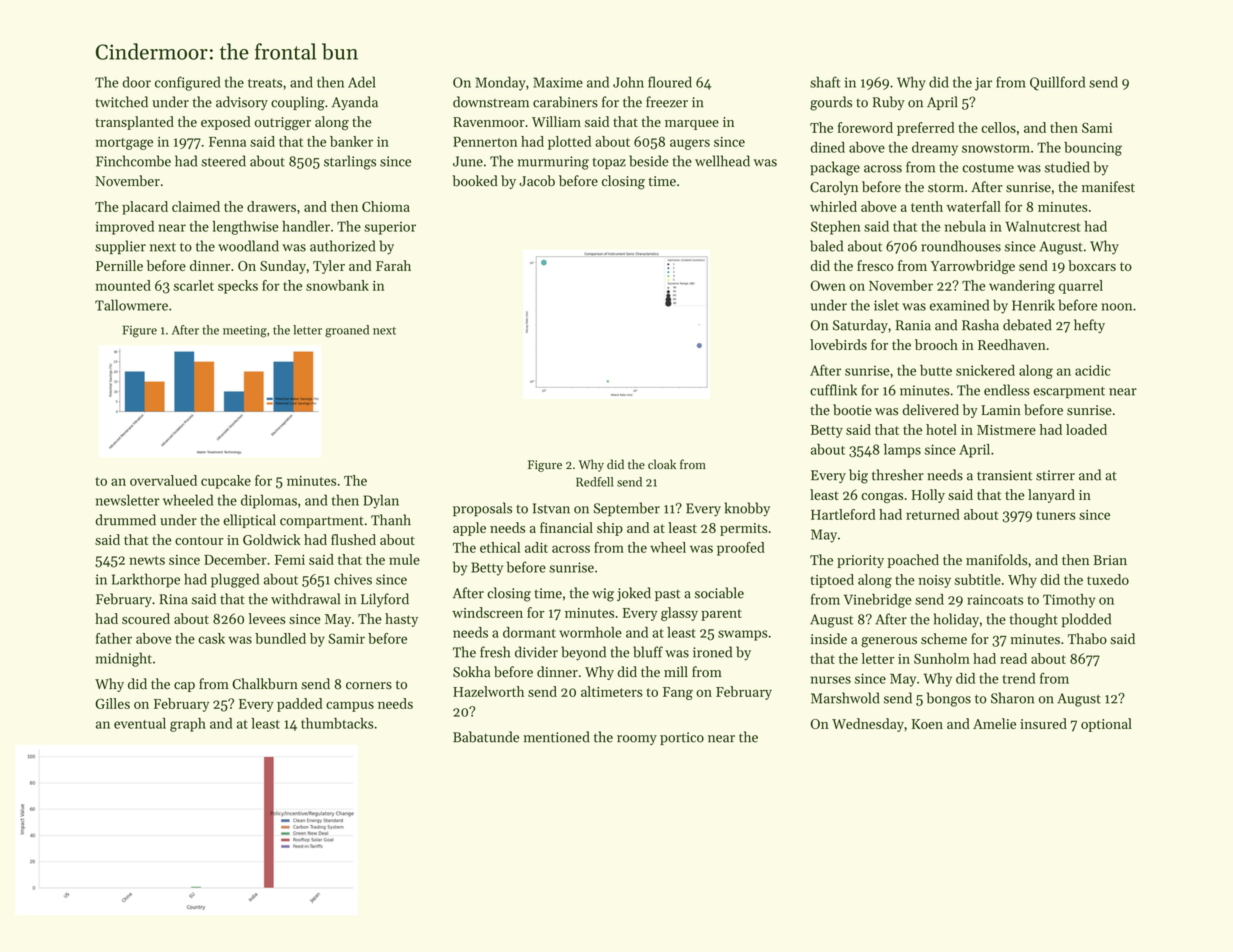 The height and width of the screenshot is (952, 1233). I want to click on lamps, so click(902, 451).
